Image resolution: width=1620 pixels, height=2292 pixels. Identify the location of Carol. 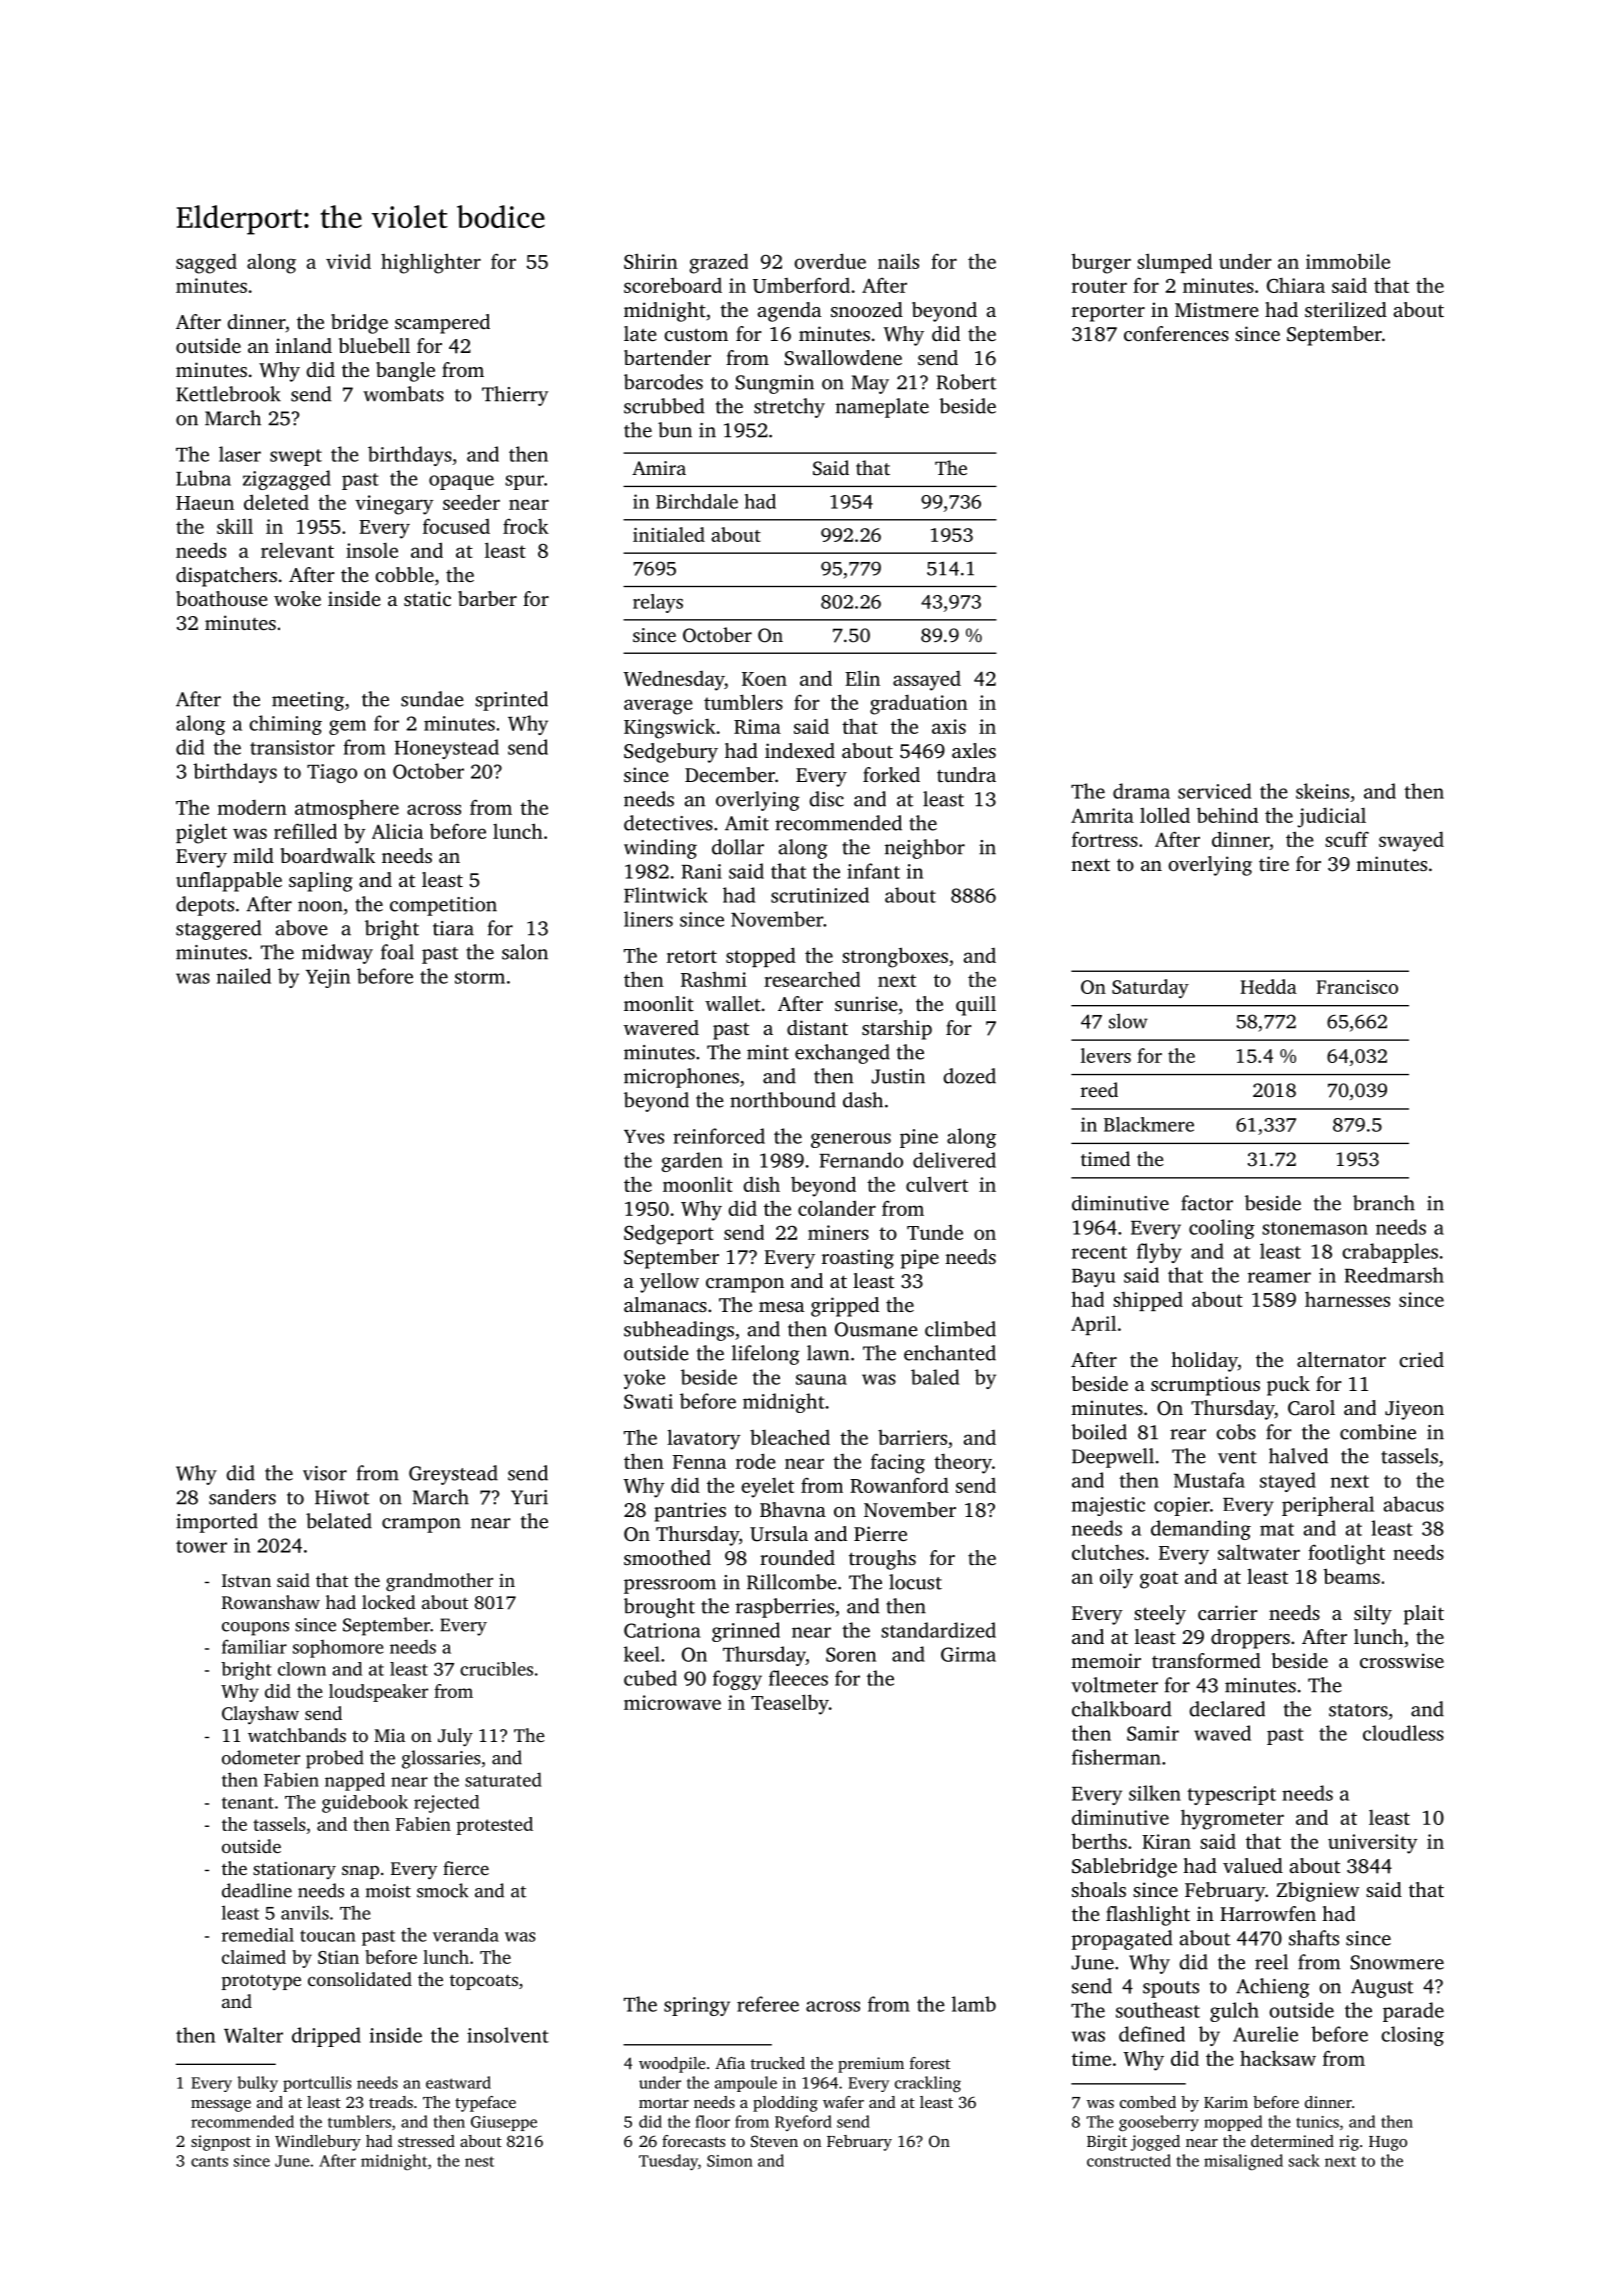
(1311, 1408).
